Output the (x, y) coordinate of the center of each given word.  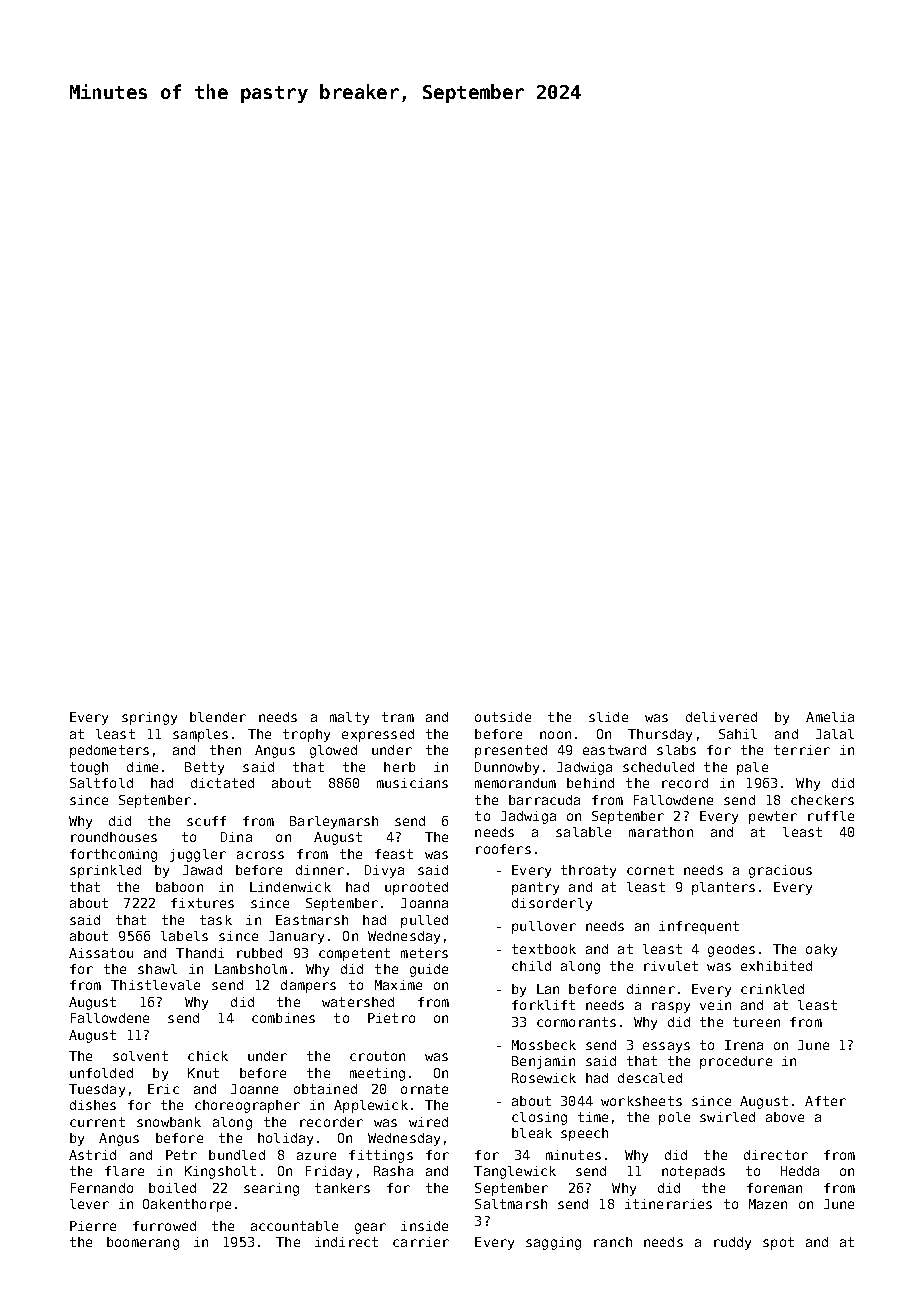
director (776, 1155)
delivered (721, 717)
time (593, 1117)
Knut (203, 1073)
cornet (650, 870)
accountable (294, 1226)
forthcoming (113, 855)
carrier (421, 1242)
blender (218, 717)
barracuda (544, 800)
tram (398, 717)
